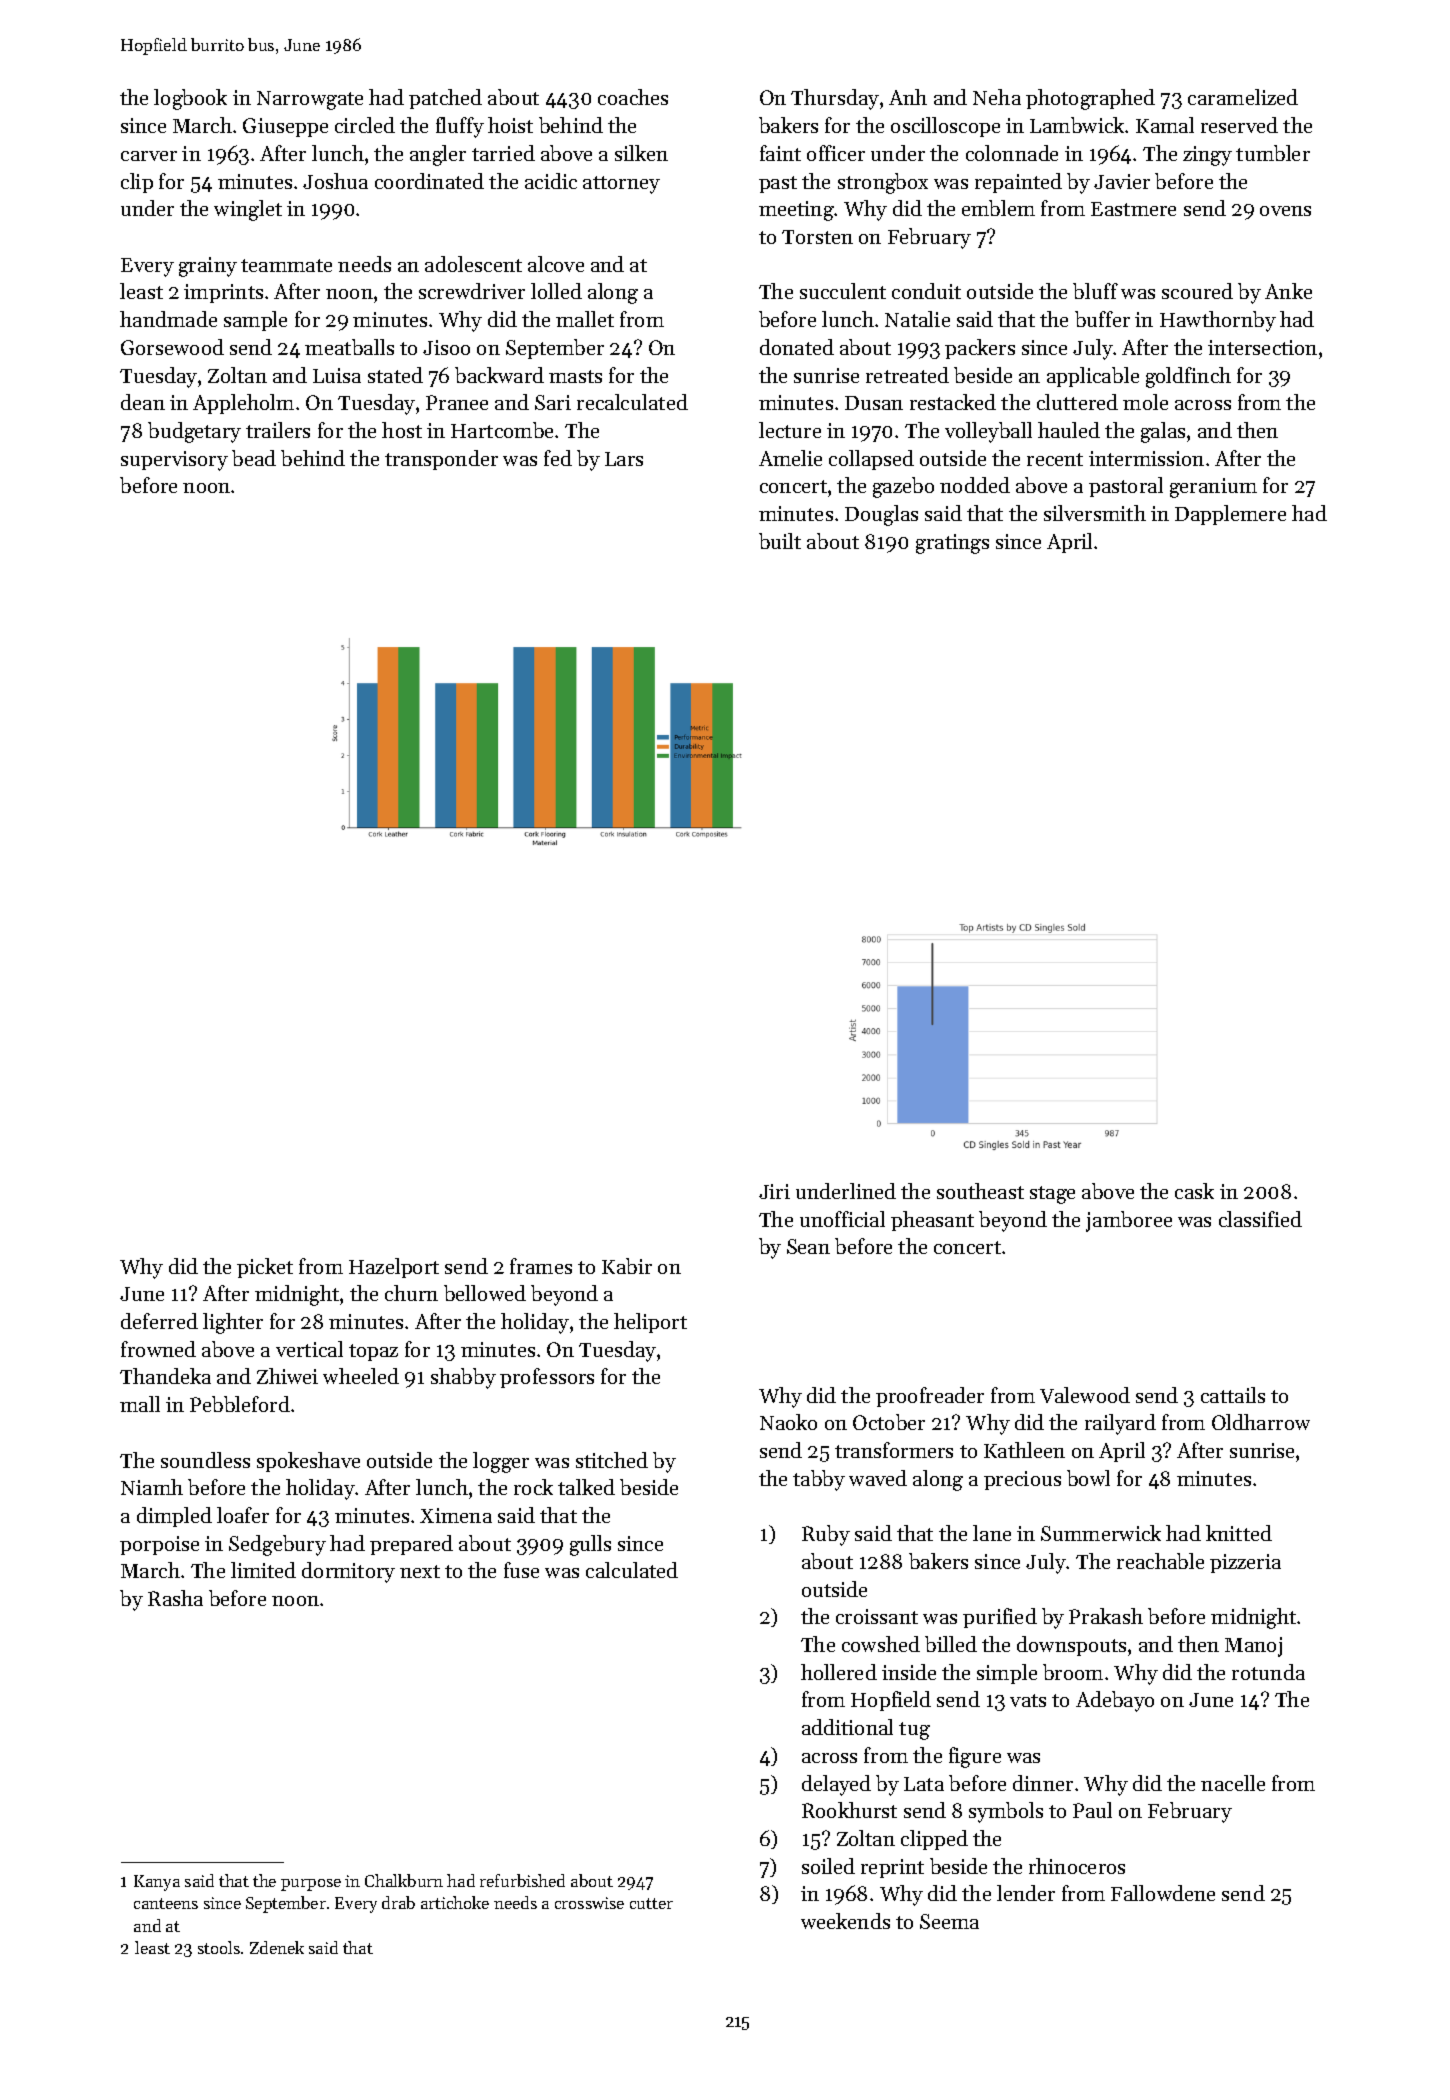 The image size is (1450, 2100). I want to click on Paul, so click(1092, 1810).
